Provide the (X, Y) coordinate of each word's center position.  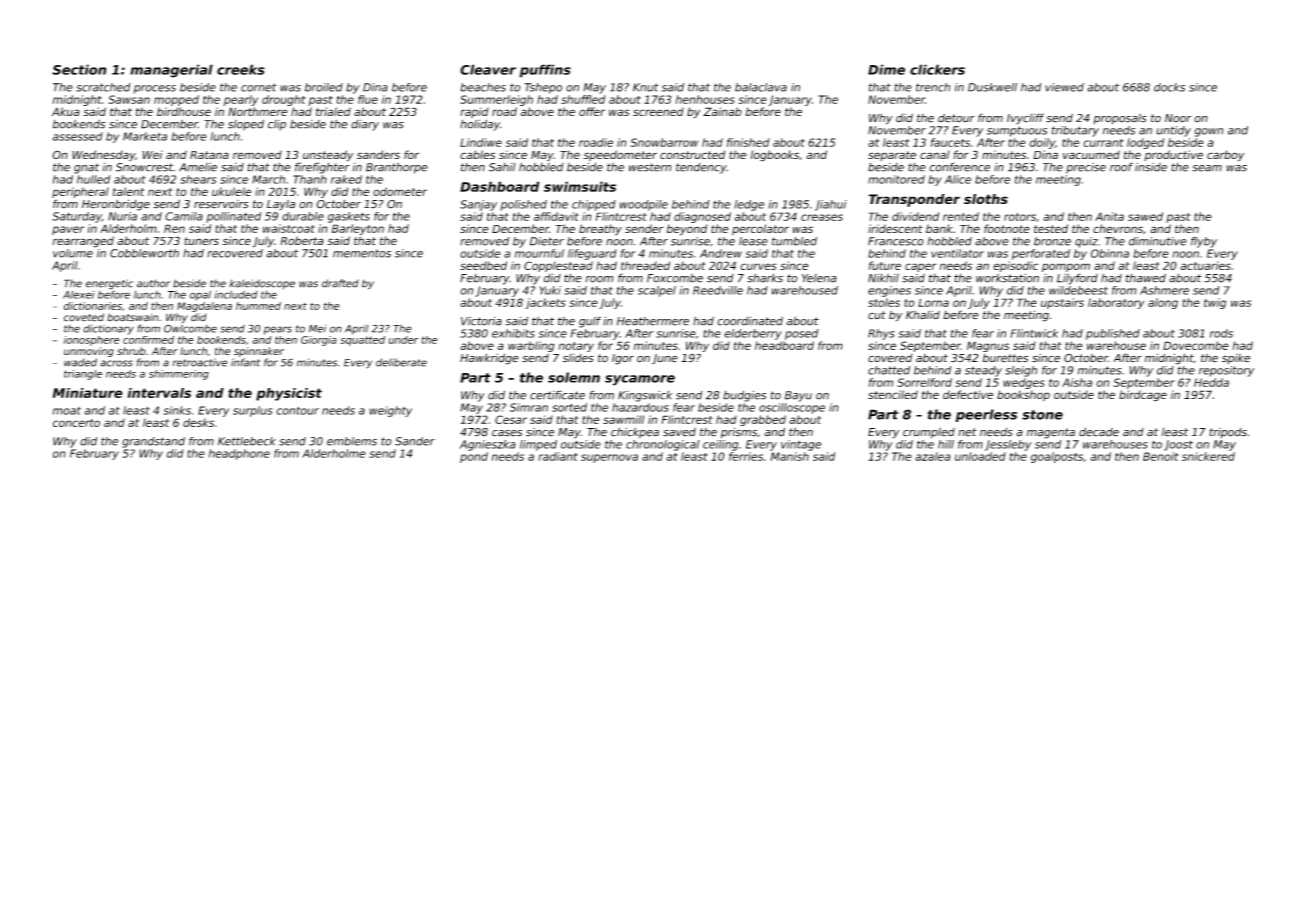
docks (1169, 87)
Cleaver (488, 69)
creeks (241, 69)
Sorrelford (924, 382)
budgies (744, 396)
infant (245, 362)
